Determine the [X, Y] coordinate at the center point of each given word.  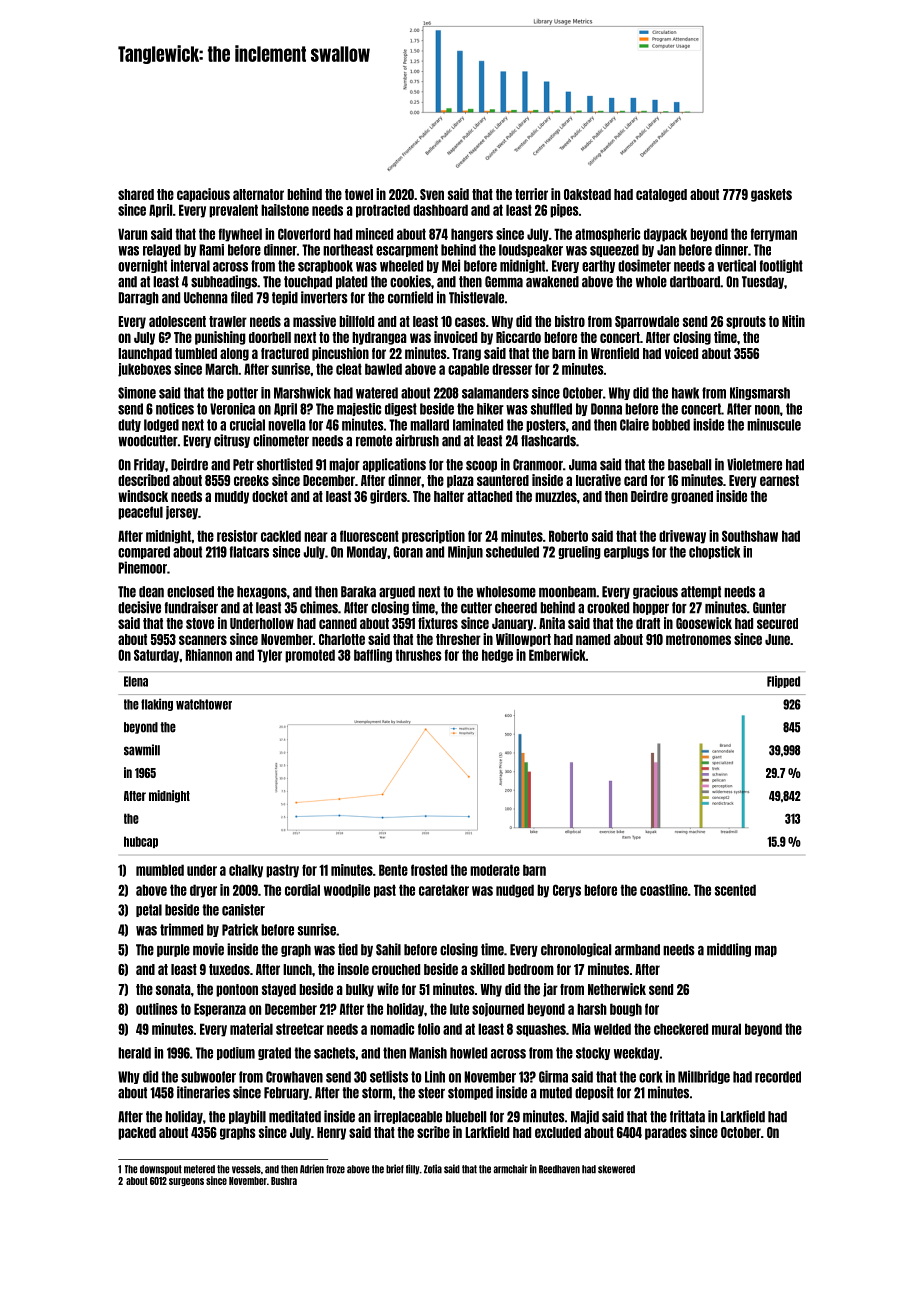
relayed [162, 250]
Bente [393, 870]
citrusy [232, 441]
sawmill [142, 750]
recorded [778, 1077]
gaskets [771, 195]
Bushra [284, 1181]
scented [735, 890]
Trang [466, 354]
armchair [510, 1169]
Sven [432, 194]
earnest [779, 480]
